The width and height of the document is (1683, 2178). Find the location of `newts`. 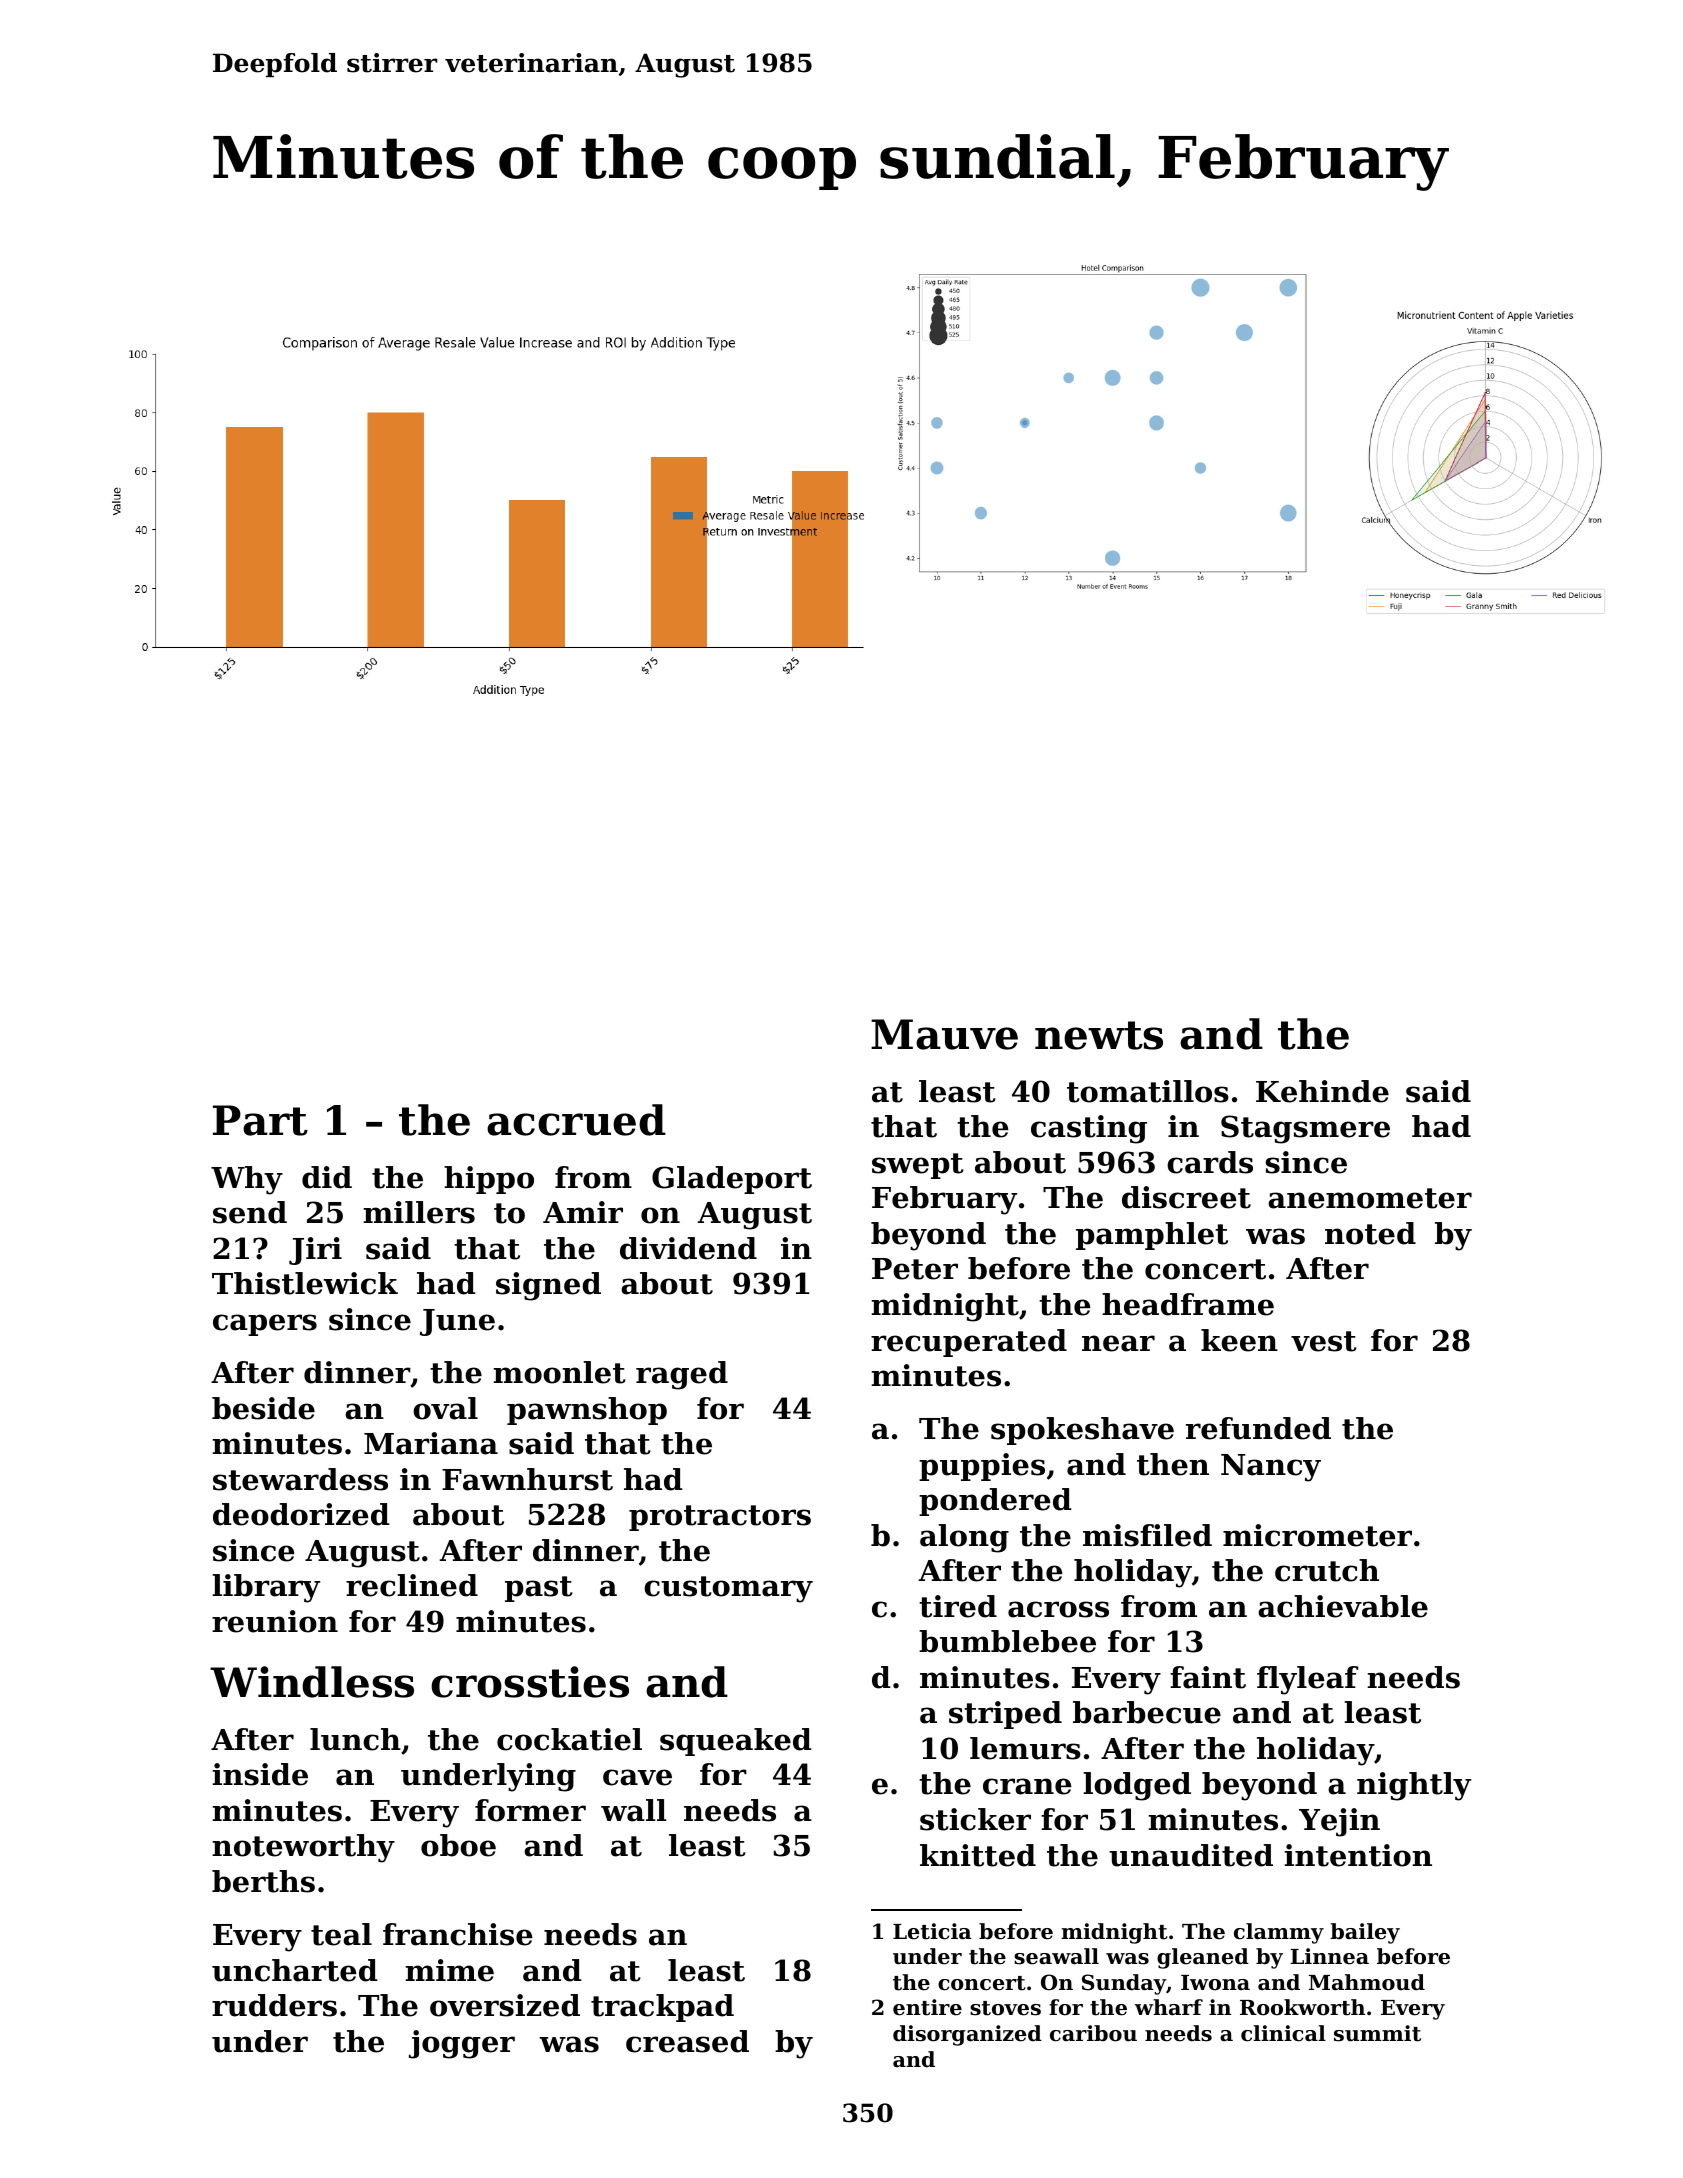

newts is located at coordinates (1099, 1035).
